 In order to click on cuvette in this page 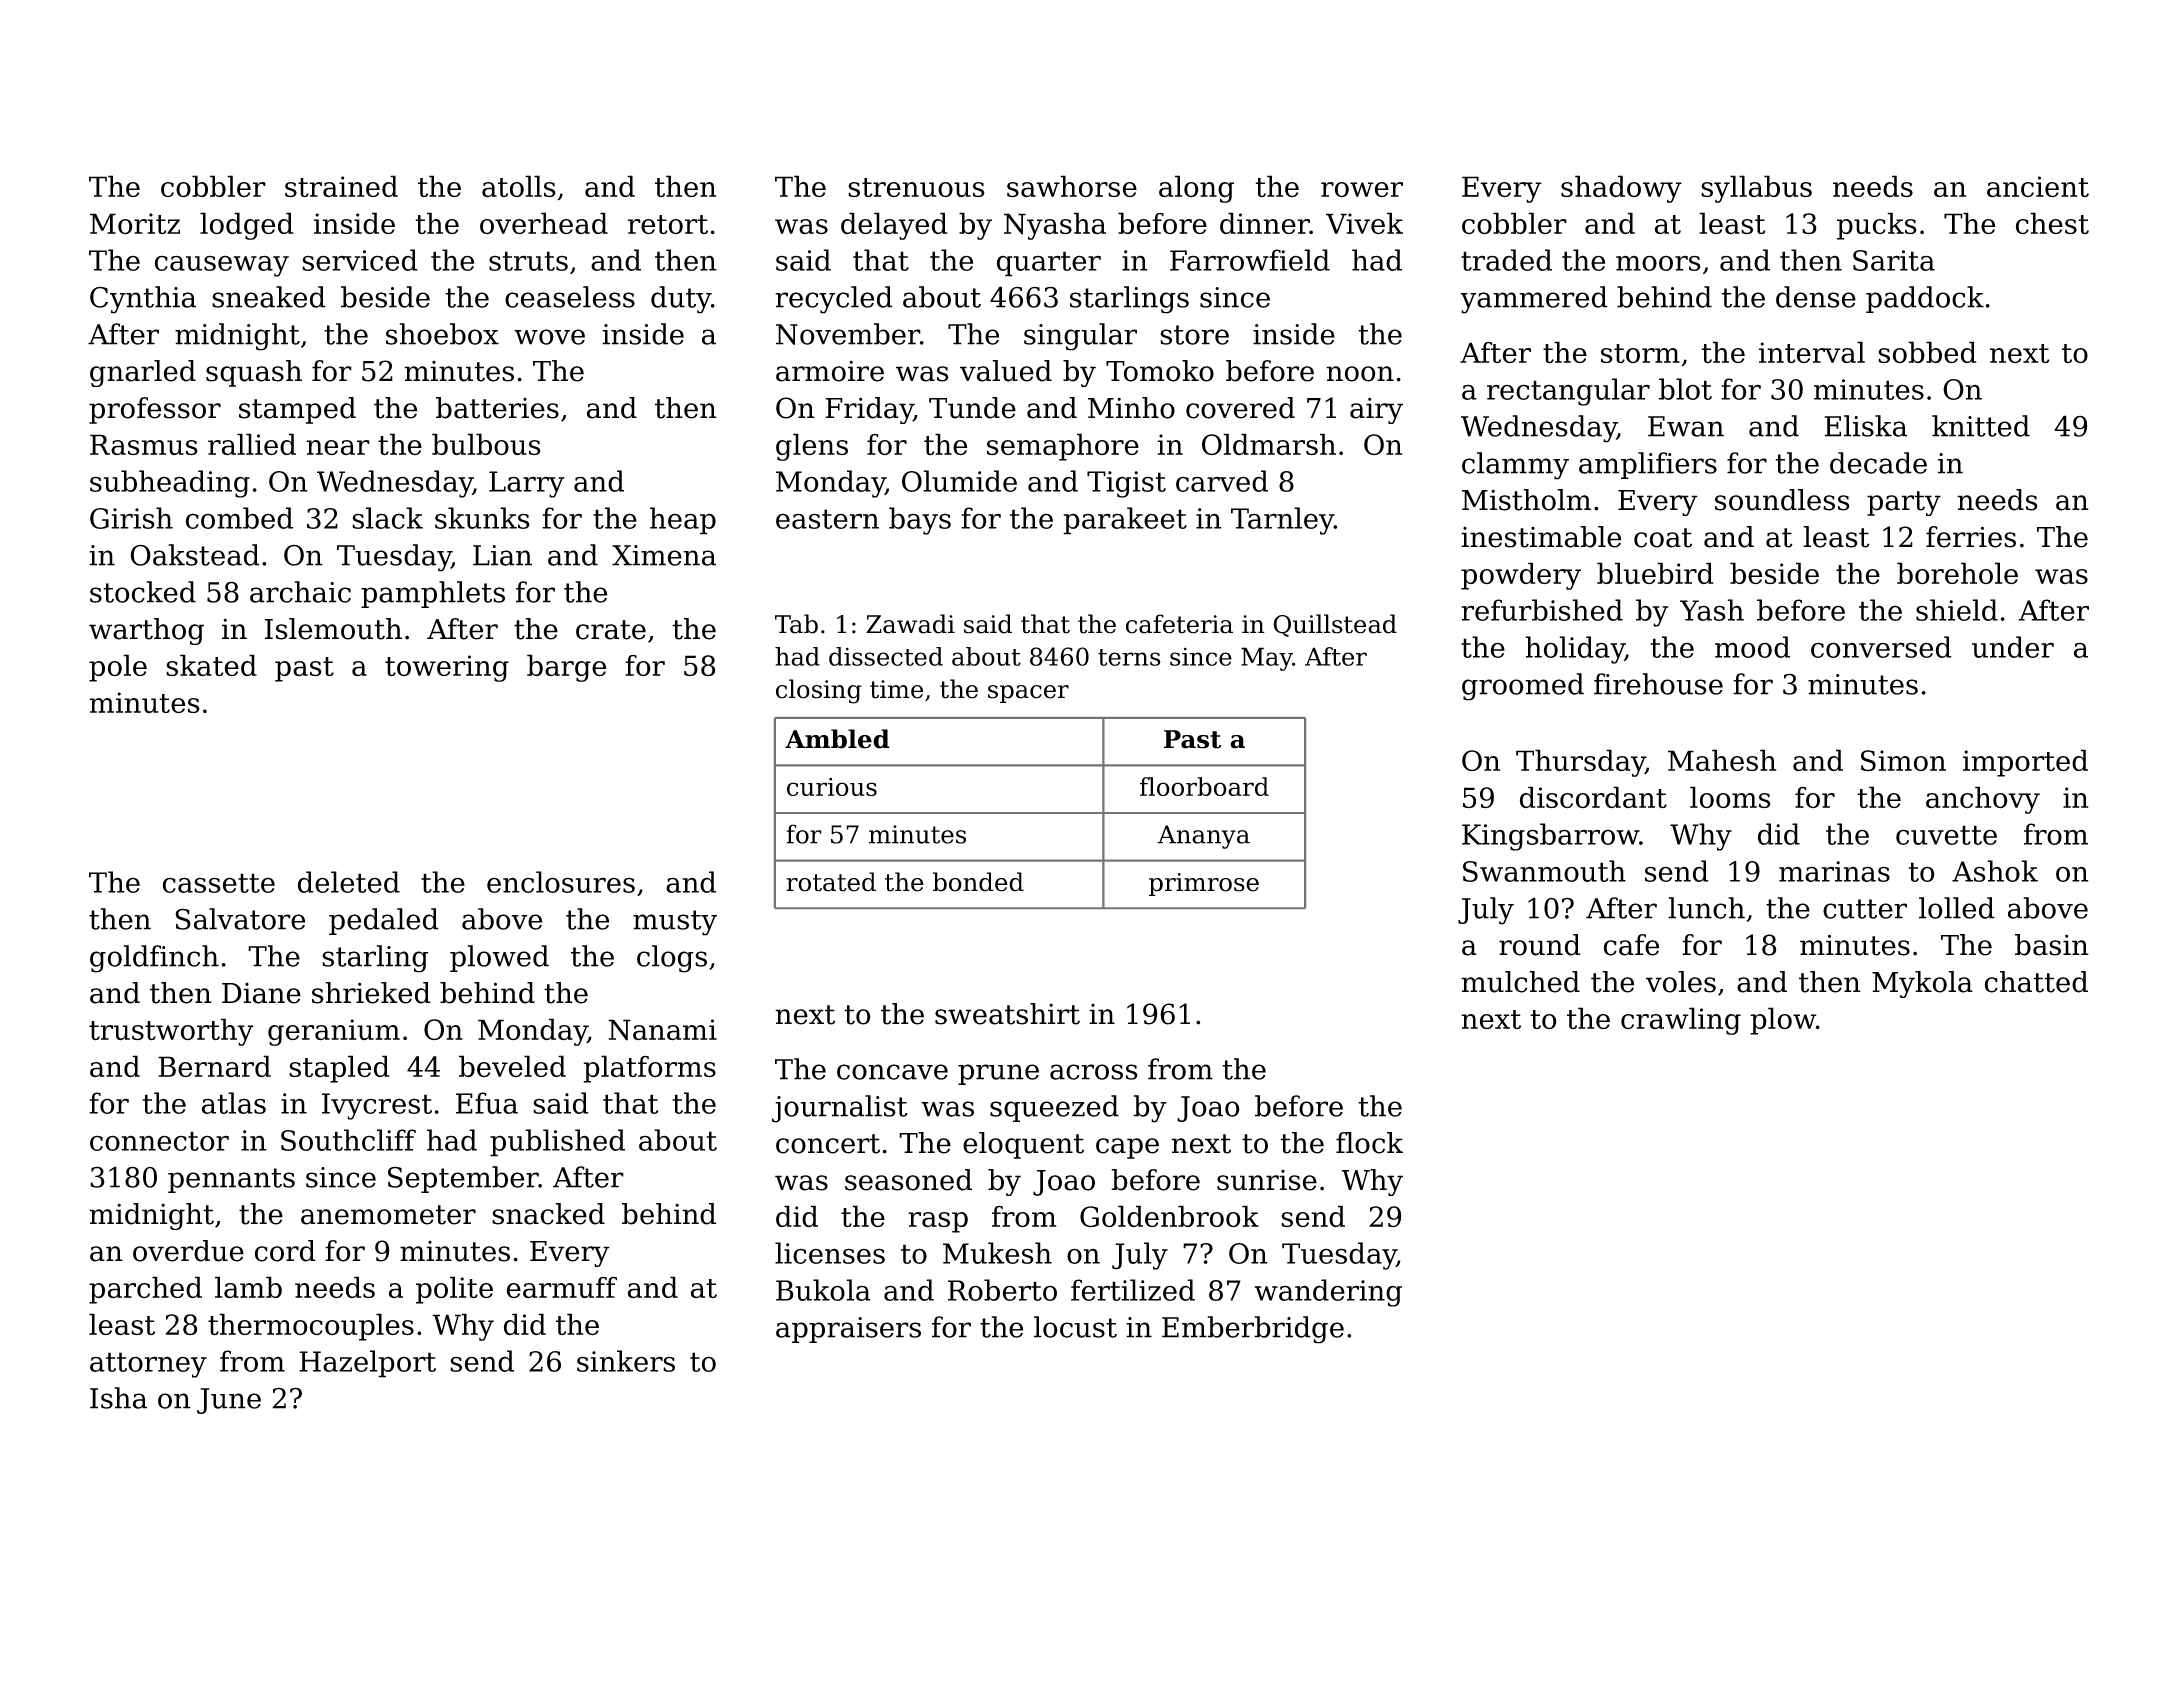, I will do `click(1946, 835)`.
